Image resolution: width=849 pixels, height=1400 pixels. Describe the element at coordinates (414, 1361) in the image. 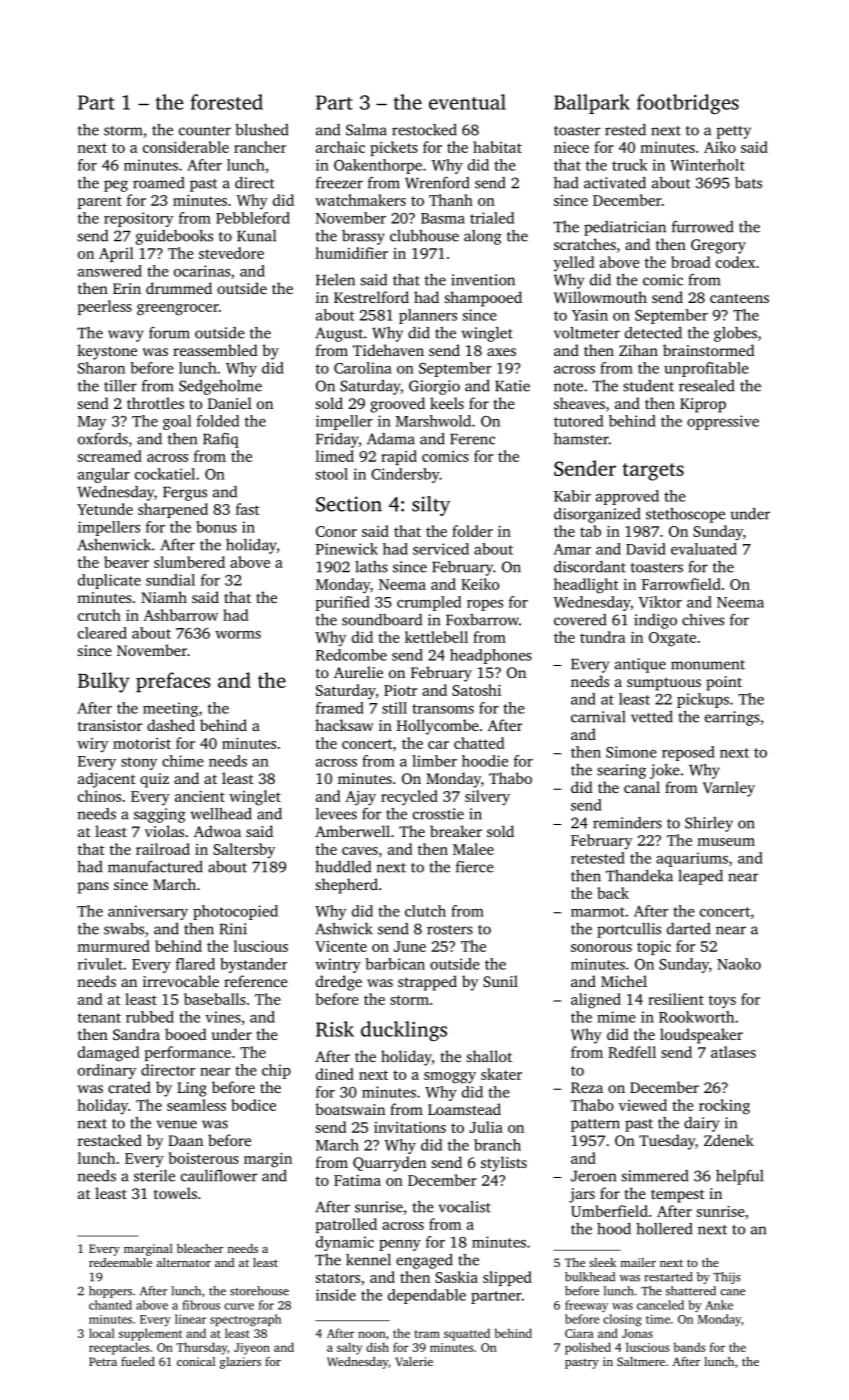

I see `Valerie` at that location.
